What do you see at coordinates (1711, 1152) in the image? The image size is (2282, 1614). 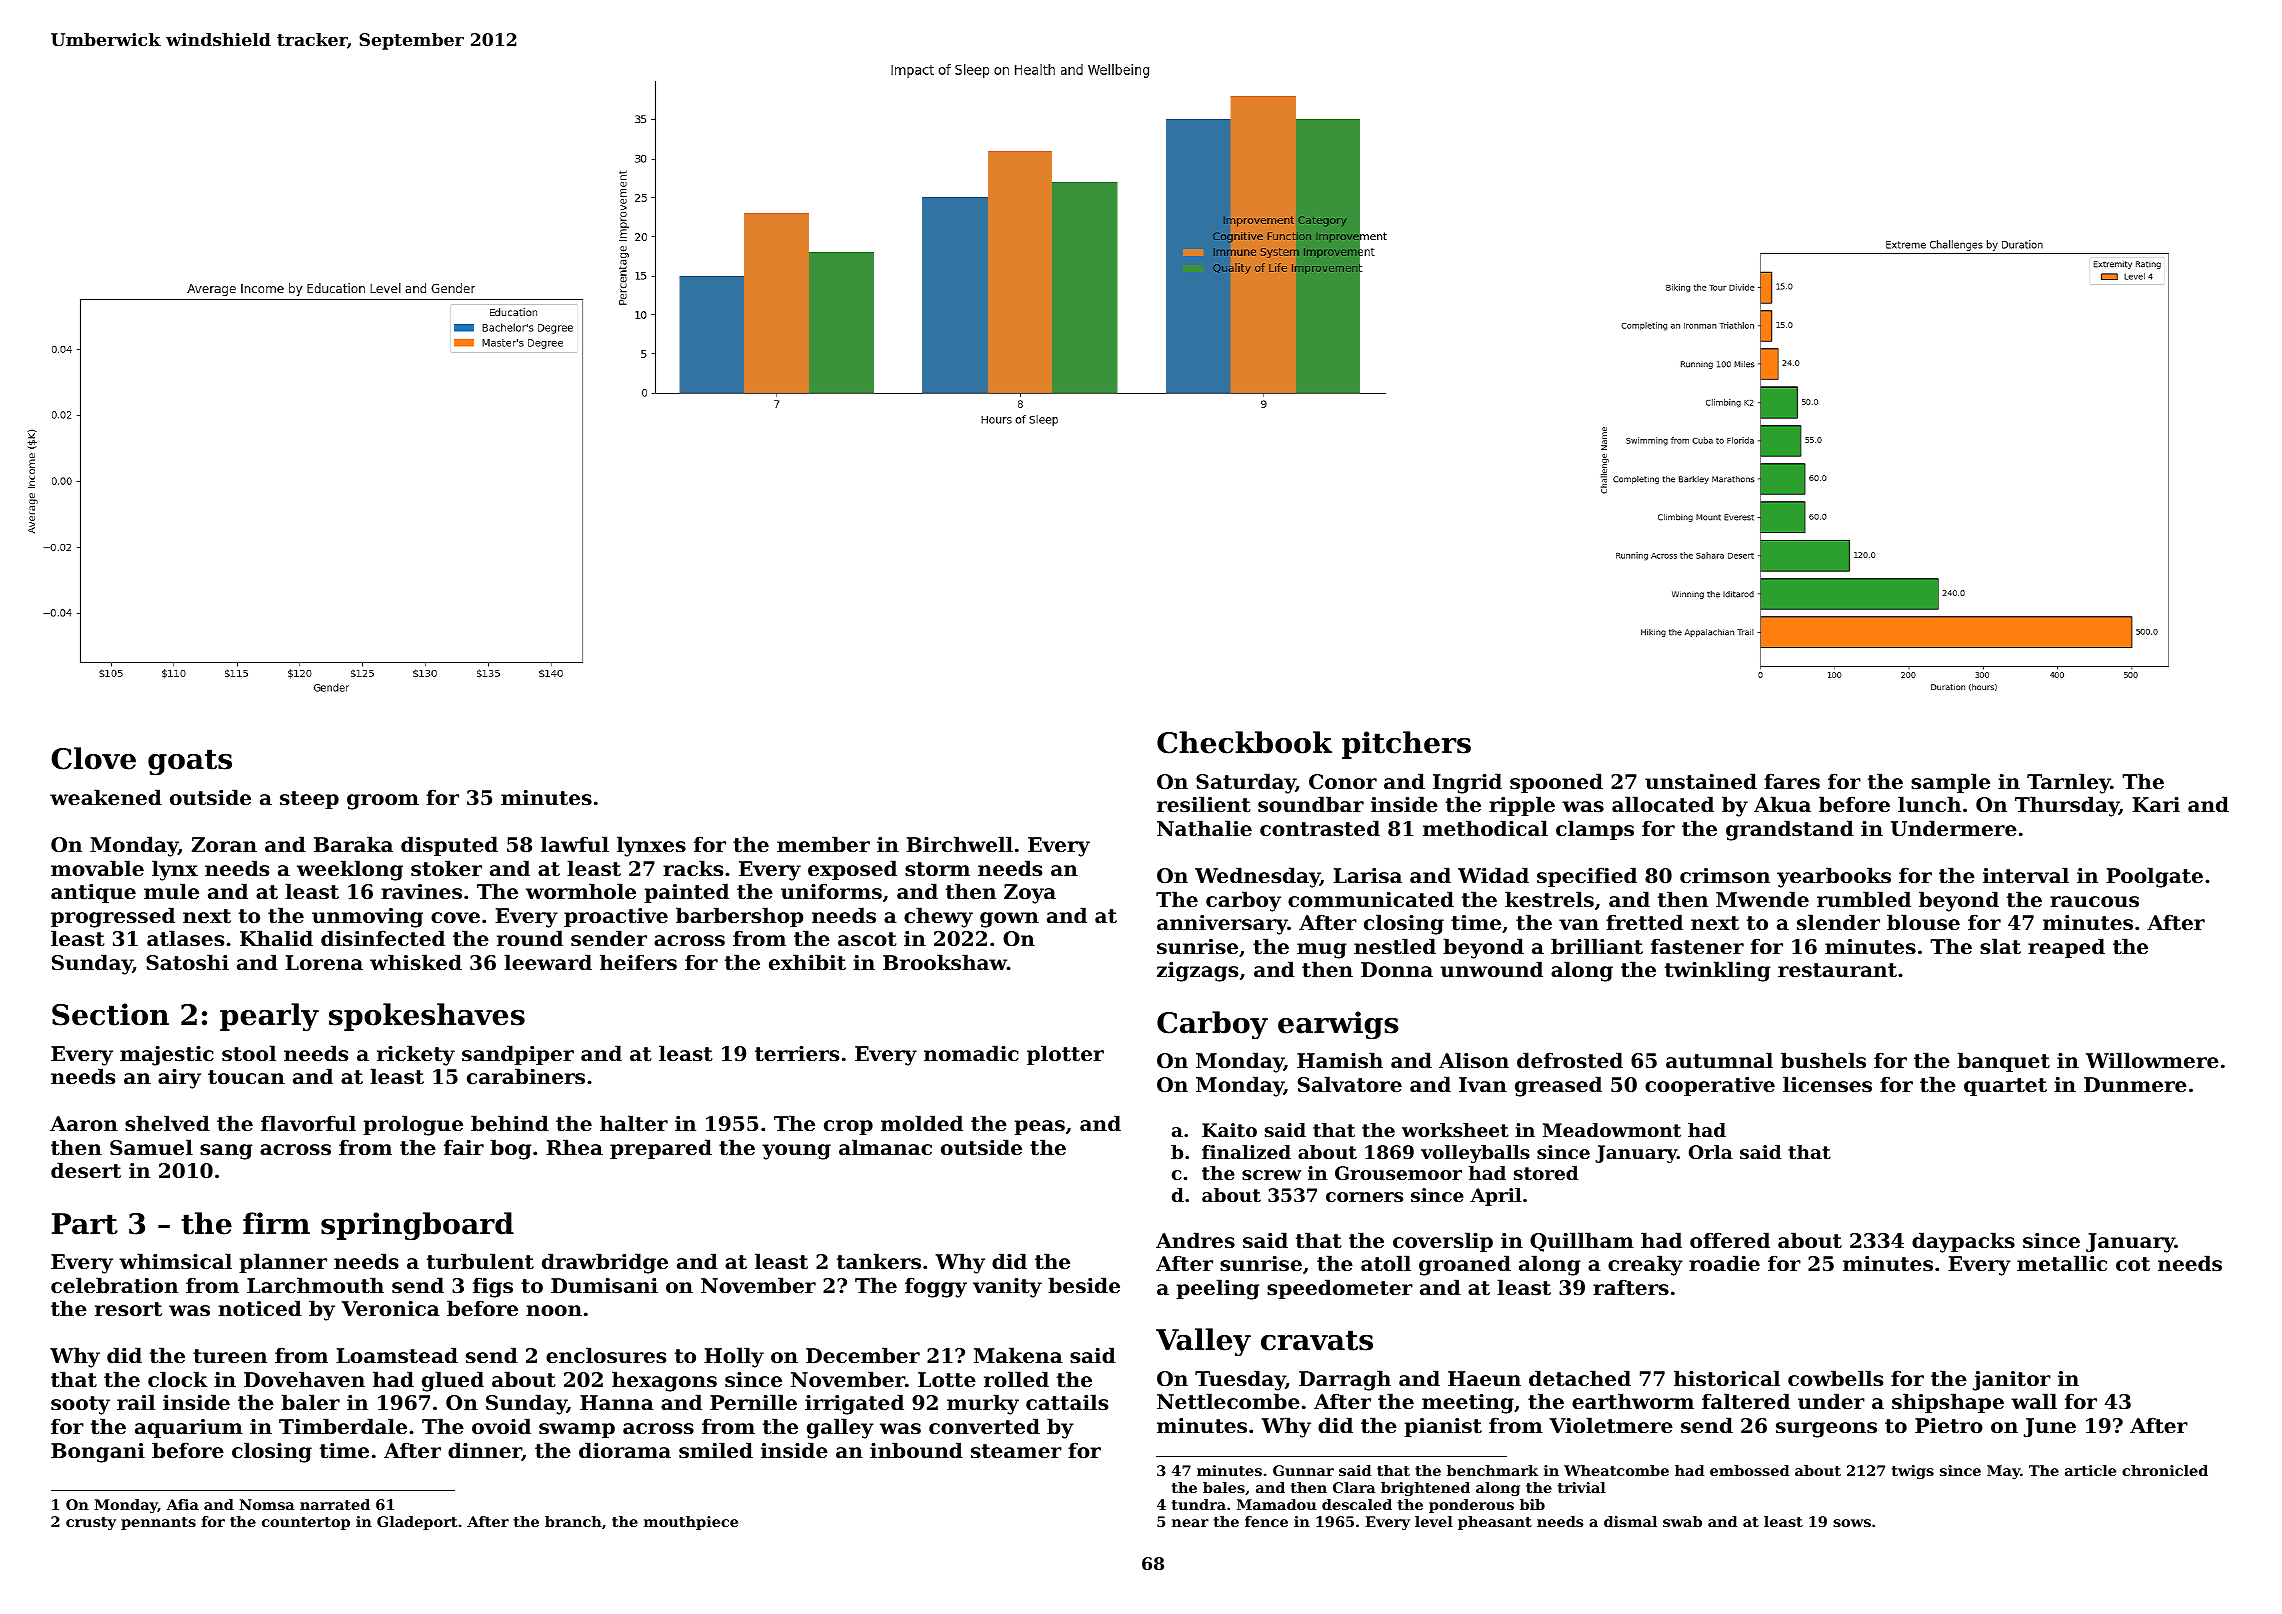 I see `Orla` at bounding box center [1711, 1152].
